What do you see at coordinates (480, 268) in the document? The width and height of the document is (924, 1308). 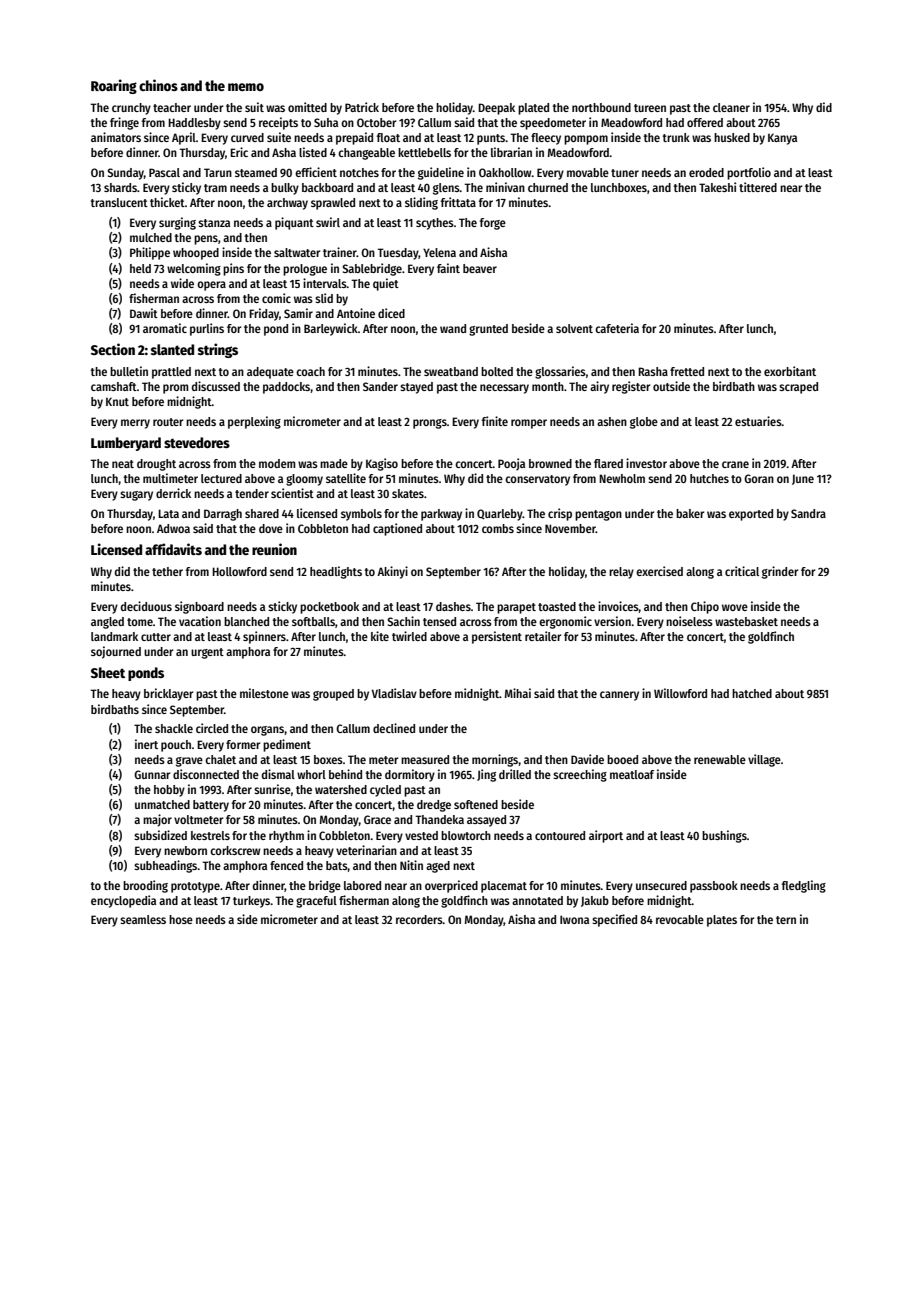 I see `beaver` at bounding box center [480, 268].
